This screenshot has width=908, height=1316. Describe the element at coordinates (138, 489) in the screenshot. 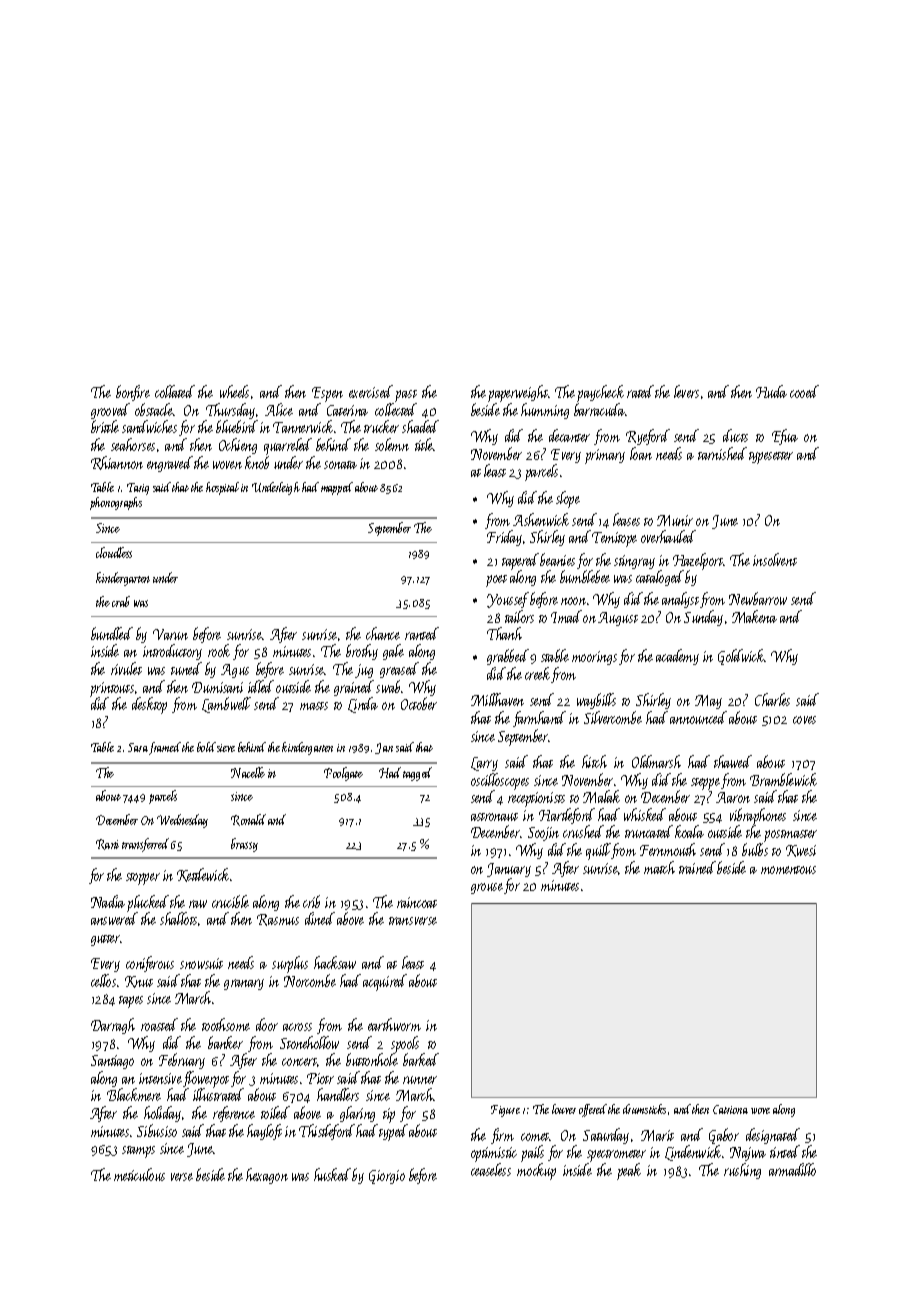

I see `Tariq` at that location.
